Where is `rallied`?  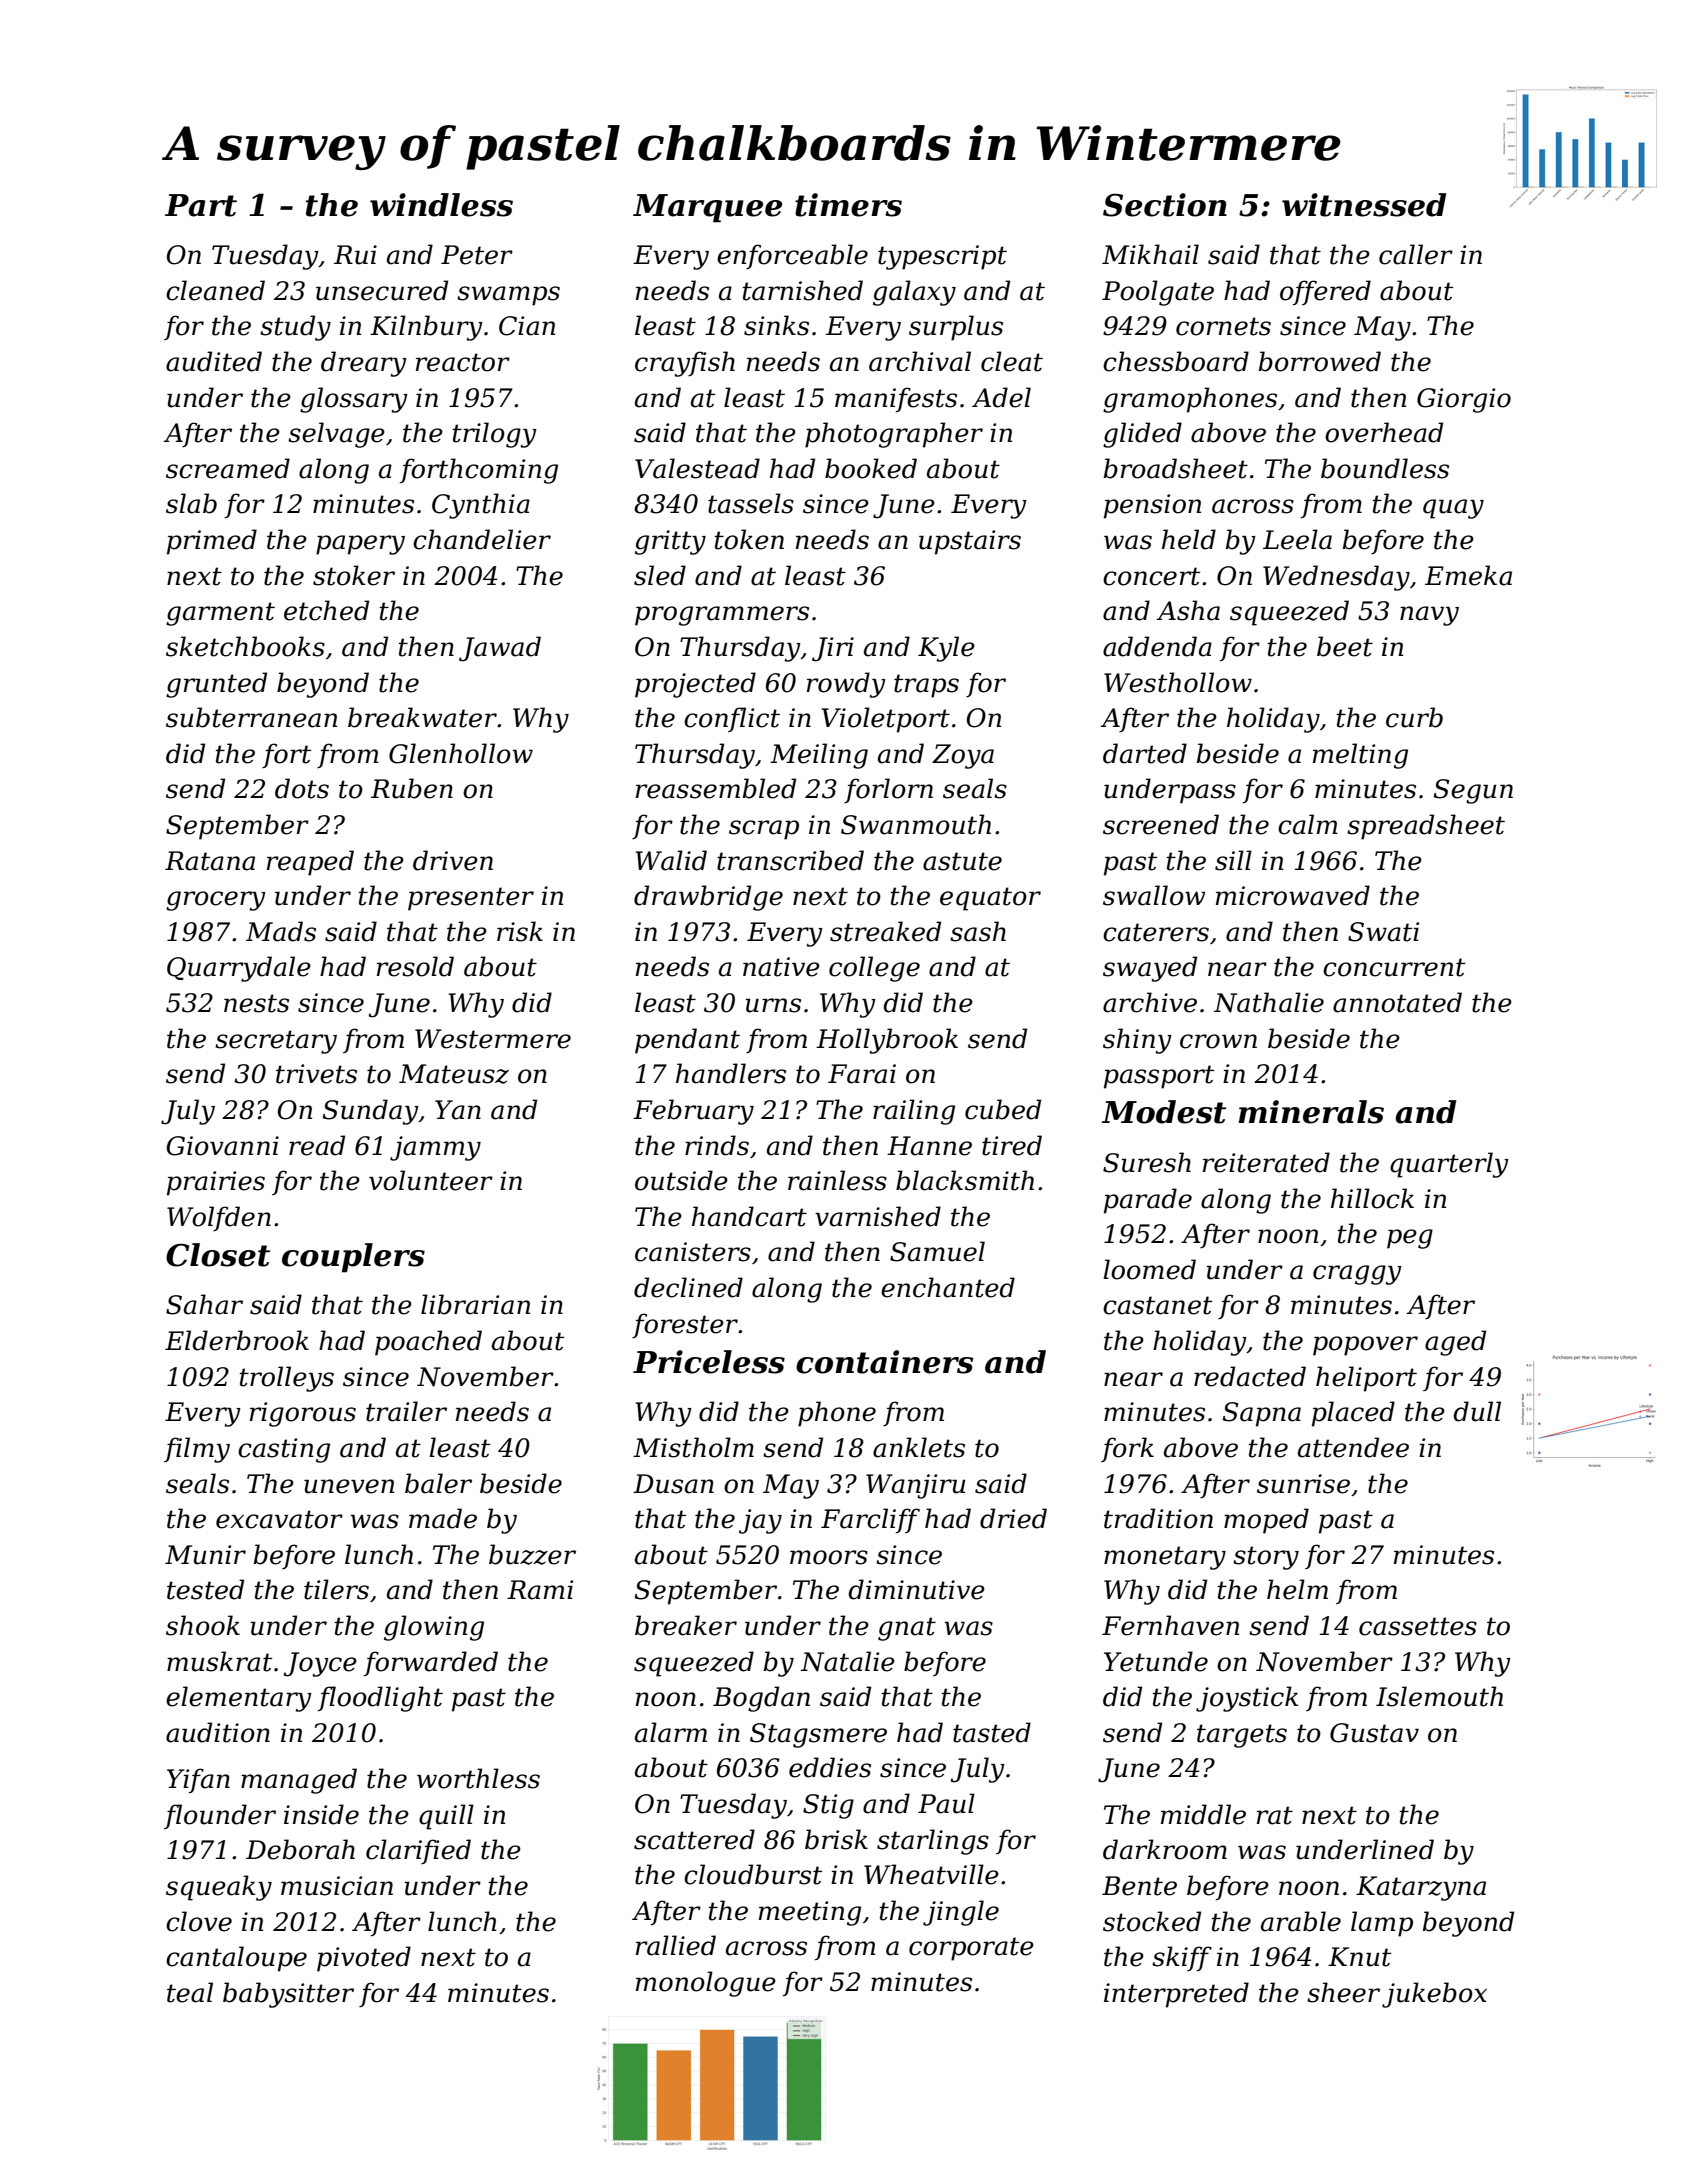 rallied is located at coordinates (676, 1945).
